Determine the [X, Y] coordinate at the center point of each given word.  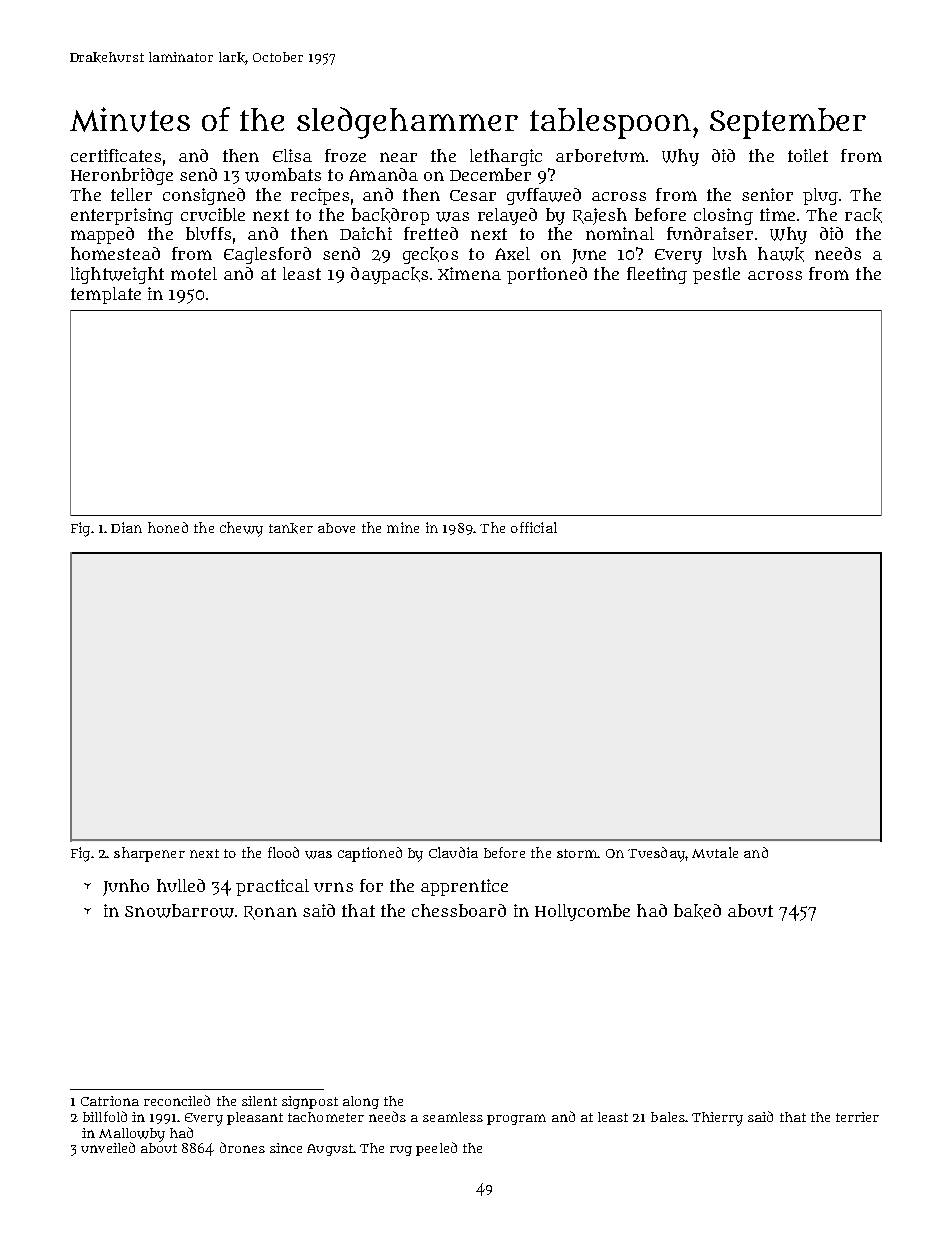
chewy [241, 529]
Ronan [270, 913]
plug [820, 196]
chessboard [459, 910]
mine [403, 527]
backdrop [390, 216]
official [534, 527]
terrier [857, 1117]
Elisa [292, 155]
